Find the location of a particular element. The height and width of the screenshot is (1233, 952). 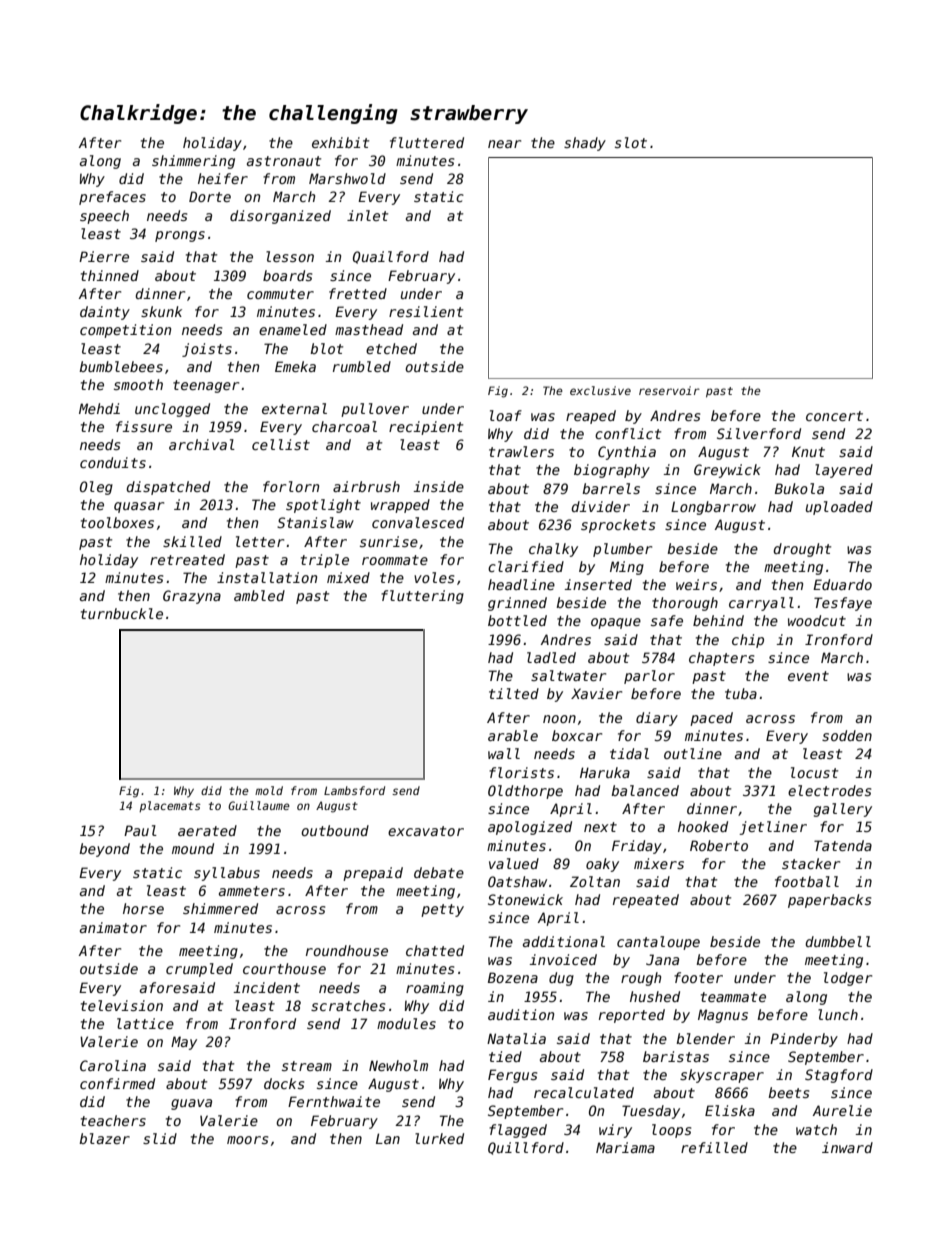

shady is located at coordinates (585, 144).
